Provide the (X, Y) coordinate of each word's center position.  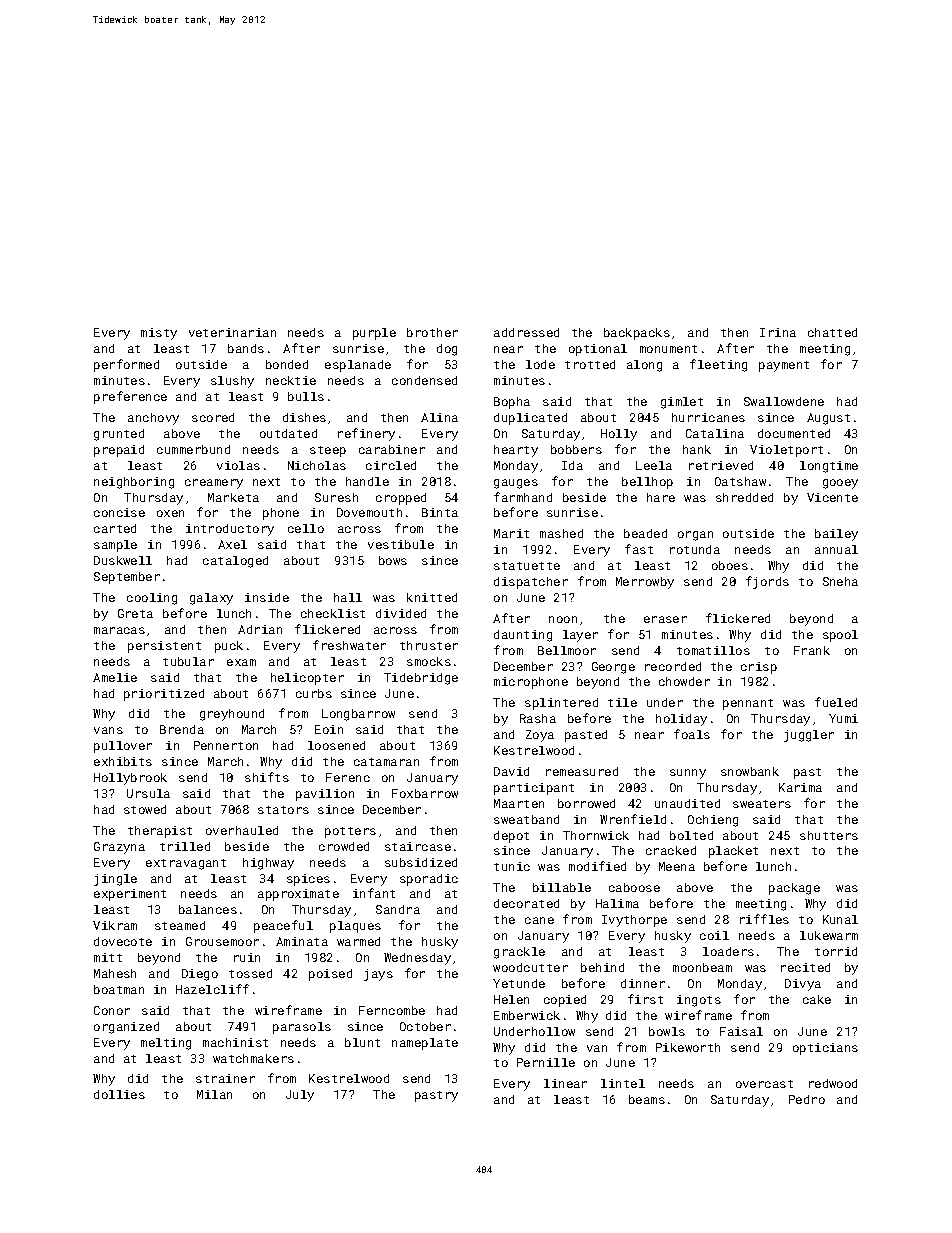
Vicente (832, 497)
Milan (214, 1094)
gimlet (682, 403)
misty (159, 334)
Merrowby (645, 583)
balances (208, 909)
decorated (526, 903)
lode (540, 364)
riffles (764, 919)
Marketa (233, 497)
